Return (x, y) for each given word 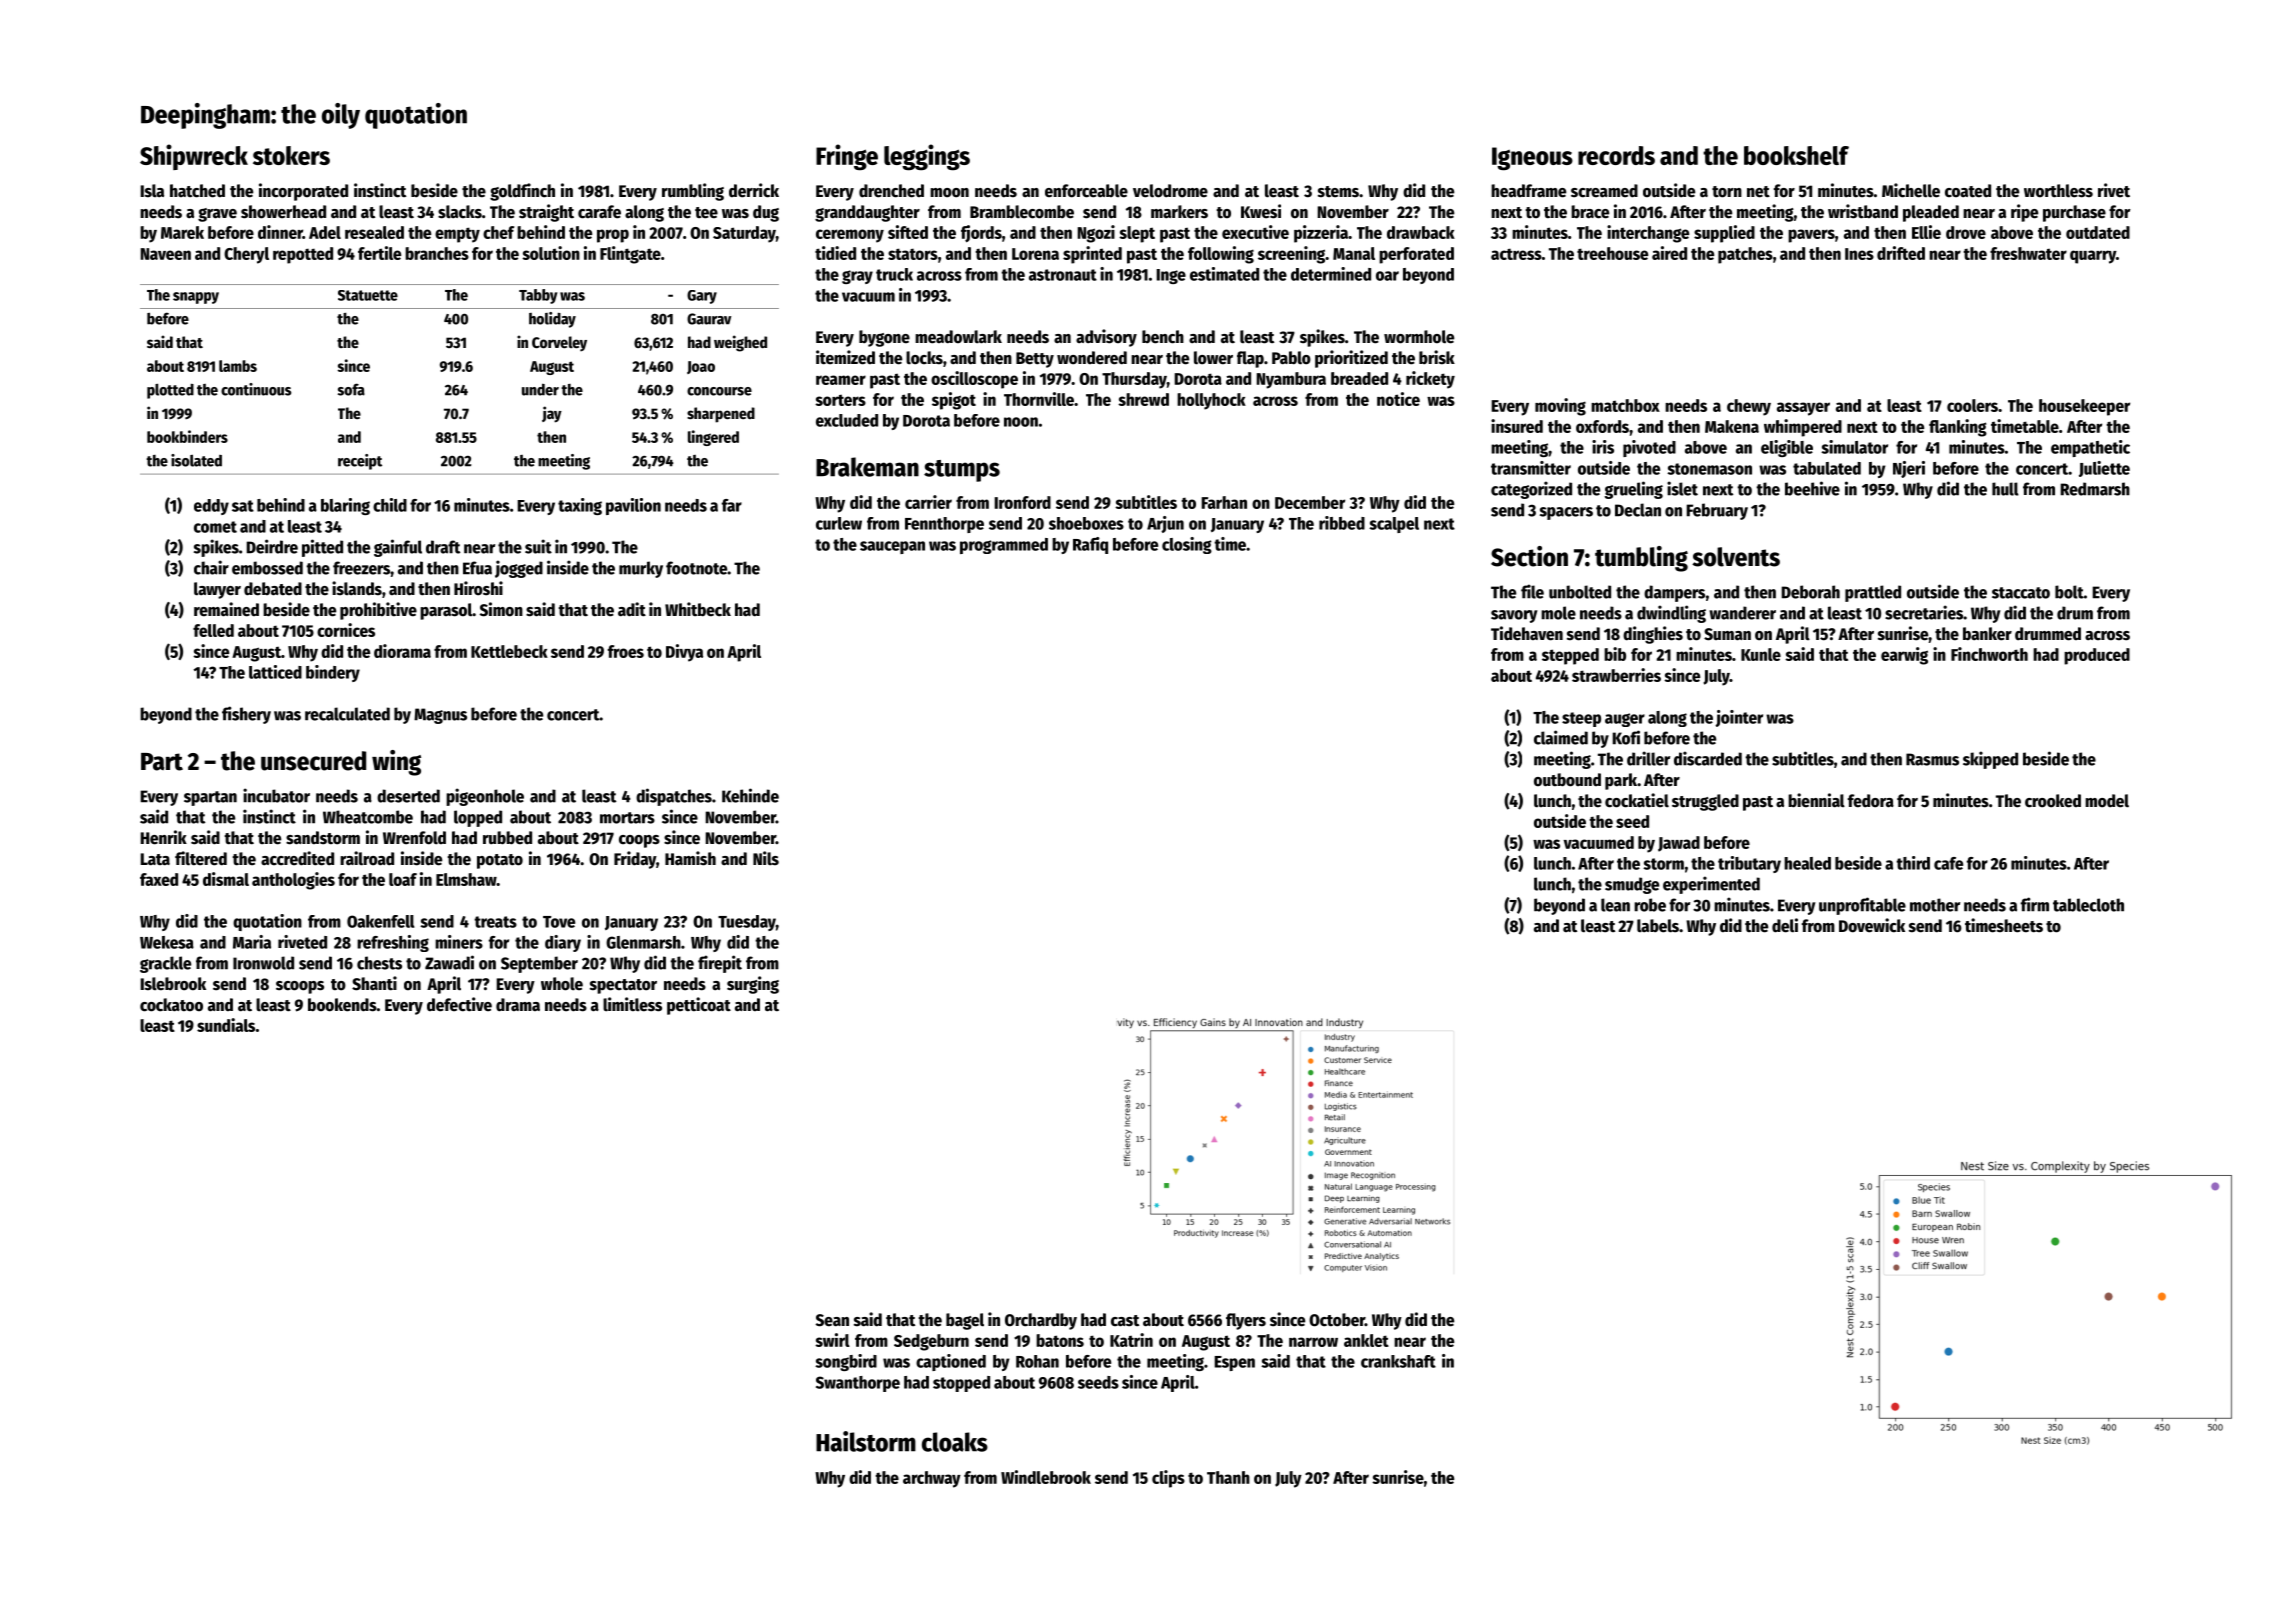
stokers (291, 155)
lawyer (217, 590)
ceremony (850, 236)
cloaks (955, 1442)
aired (1669, 253)
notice (1398, 399)
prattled (1873, 593)
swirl (832, 1340)
